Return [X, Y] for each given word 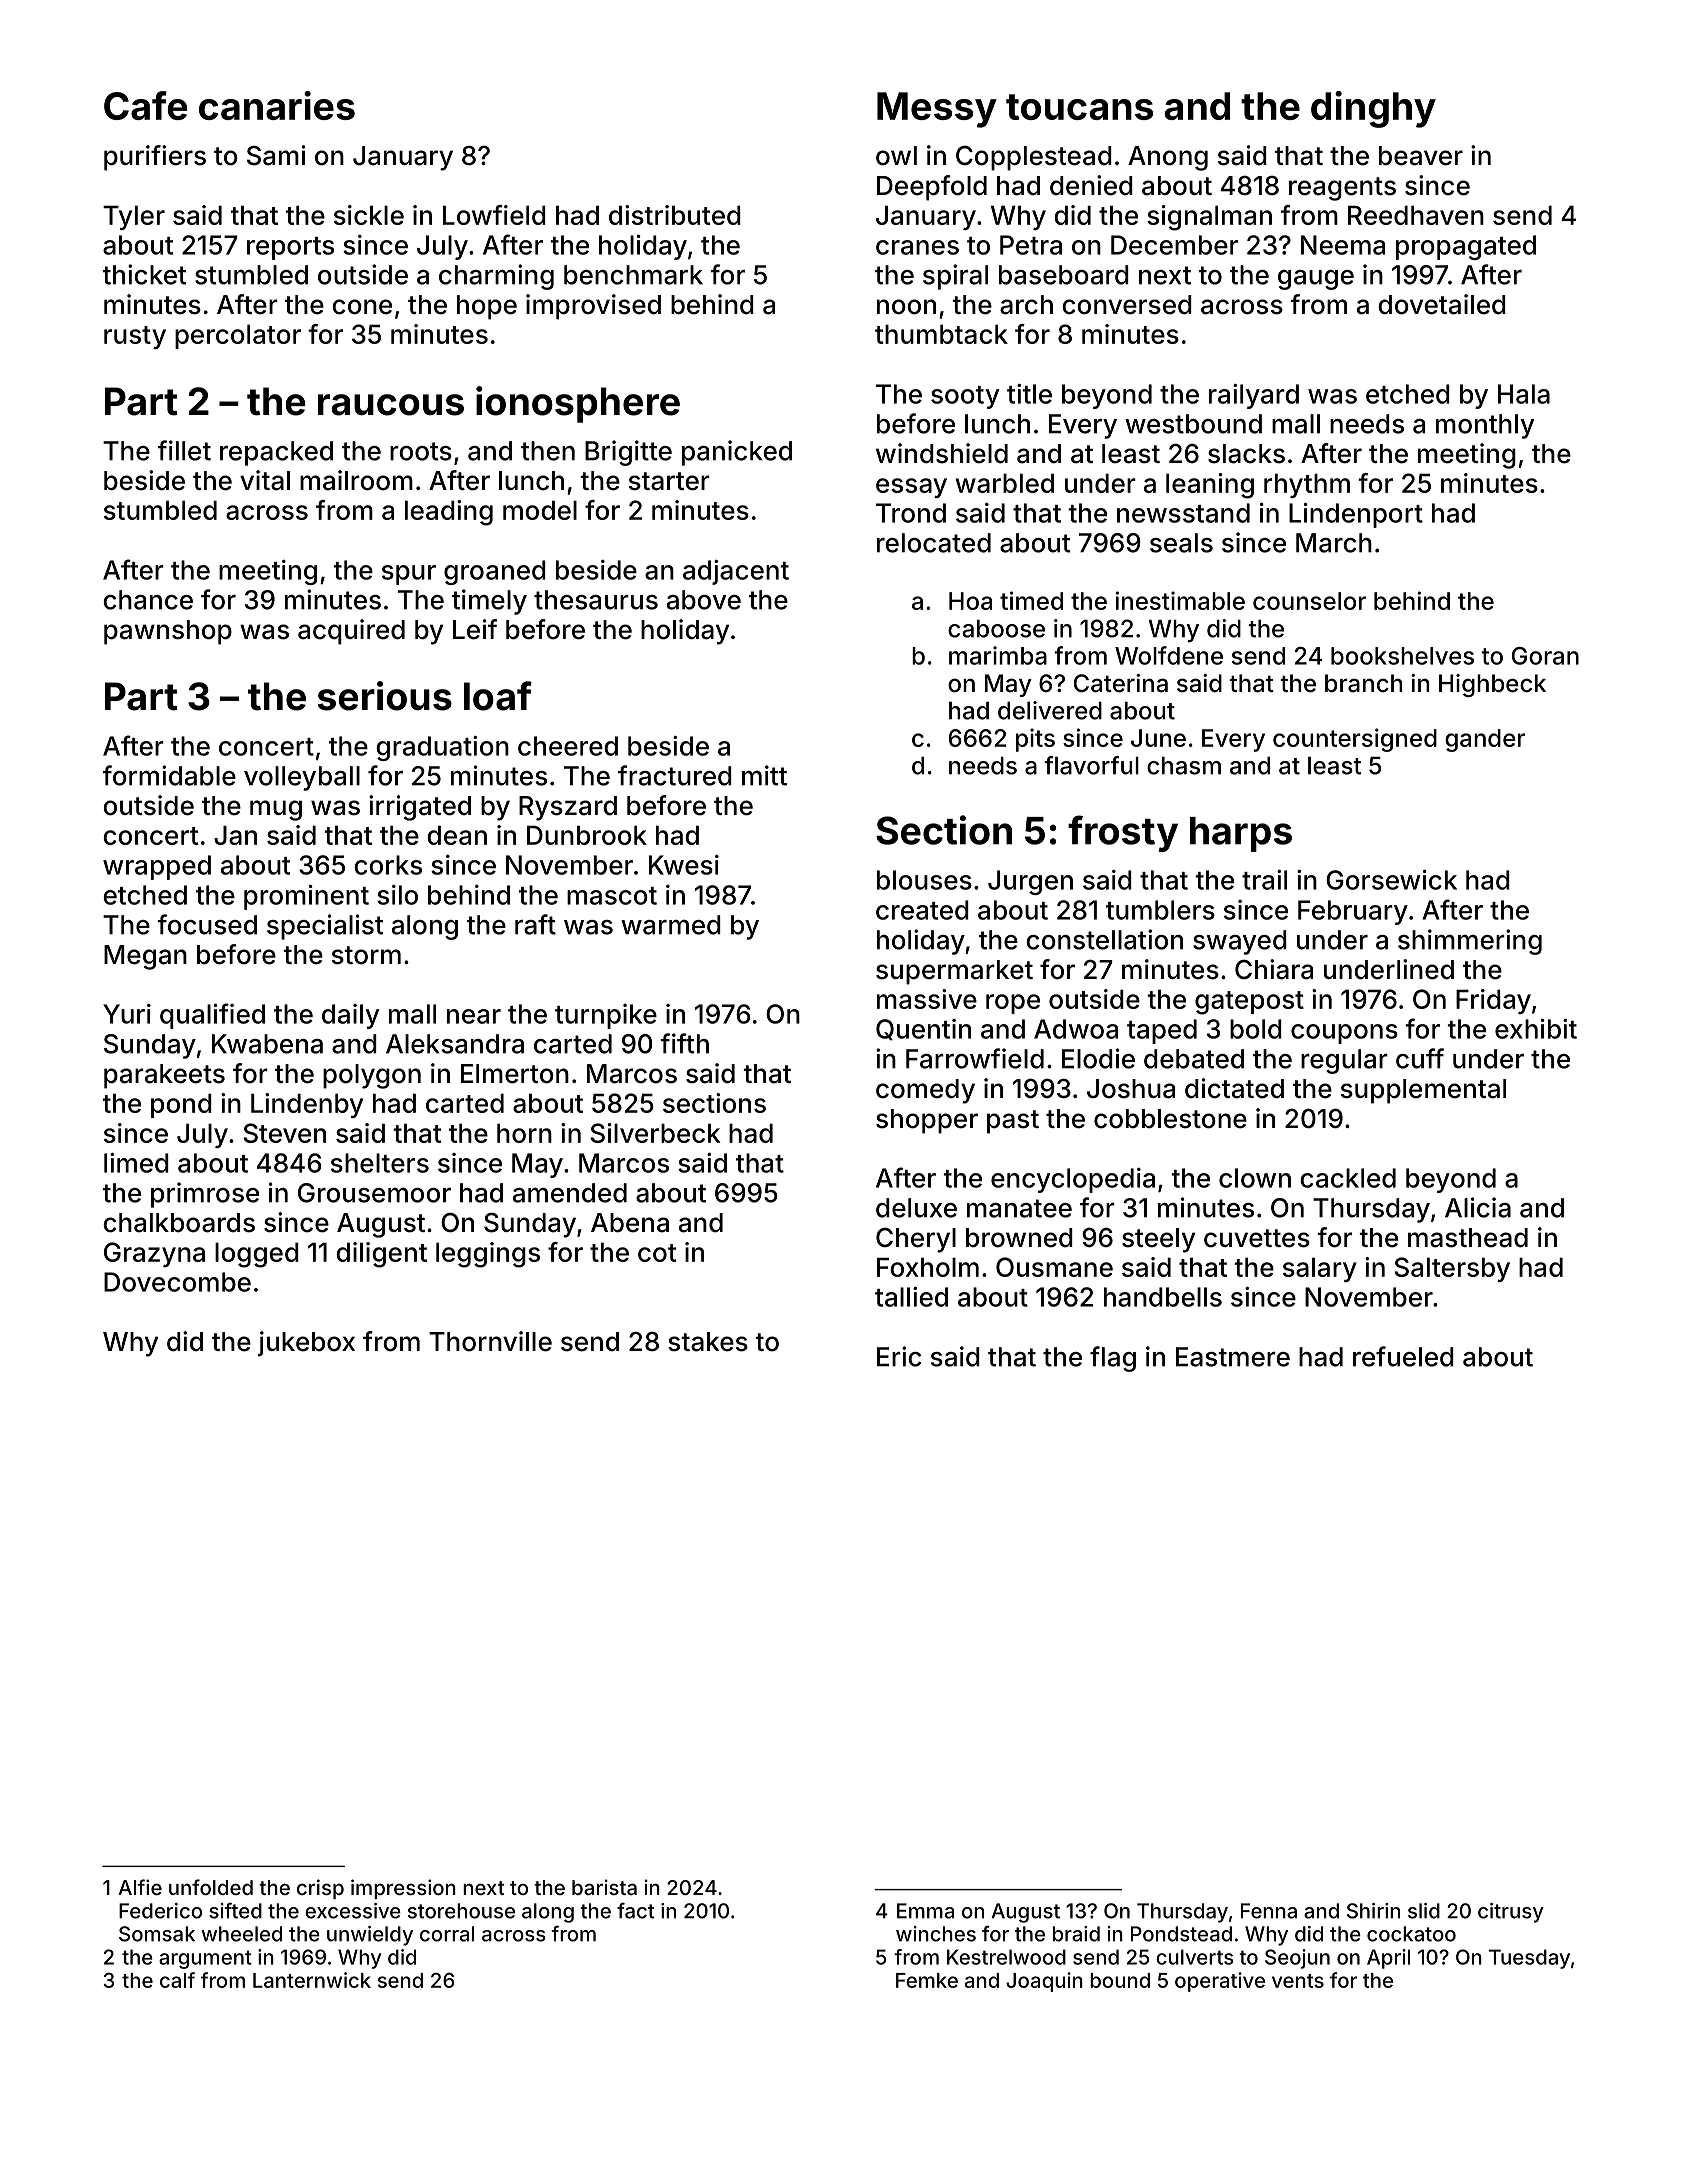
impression [403, 1889]
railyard [1254, 396]
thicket [144, 274]
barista [604, 1887]
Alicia [1478, 1207]
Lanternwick [312, 1980]
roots [421, 451]
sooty [965, 397]
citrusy [1511, 1913]
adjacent [736, 572]
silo [397, 895]
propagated [1466, 247]
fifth [684, 1043]
